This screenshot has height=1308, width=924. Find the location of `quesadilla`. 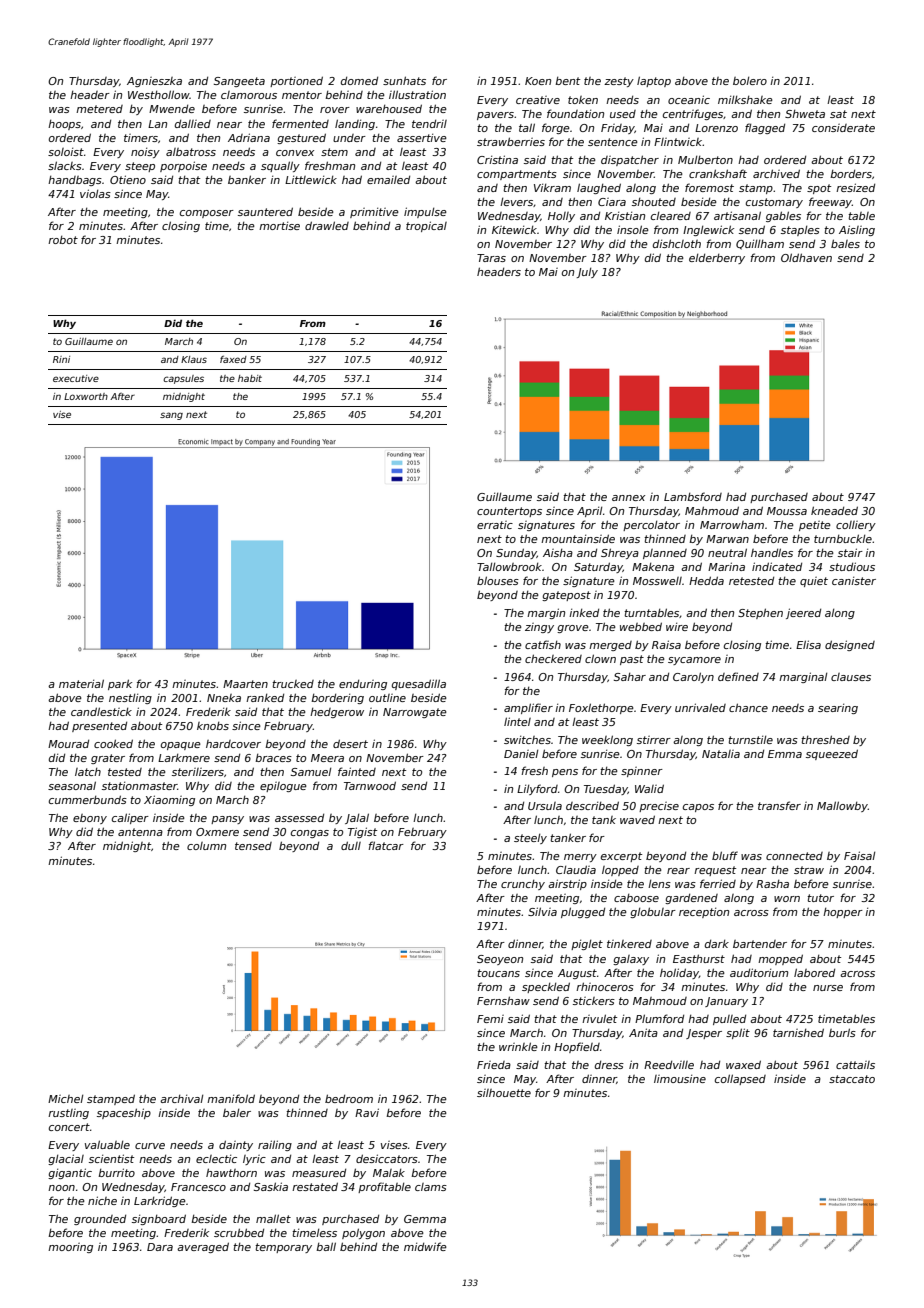

quesadilla is located at coordinates (419, 684).
